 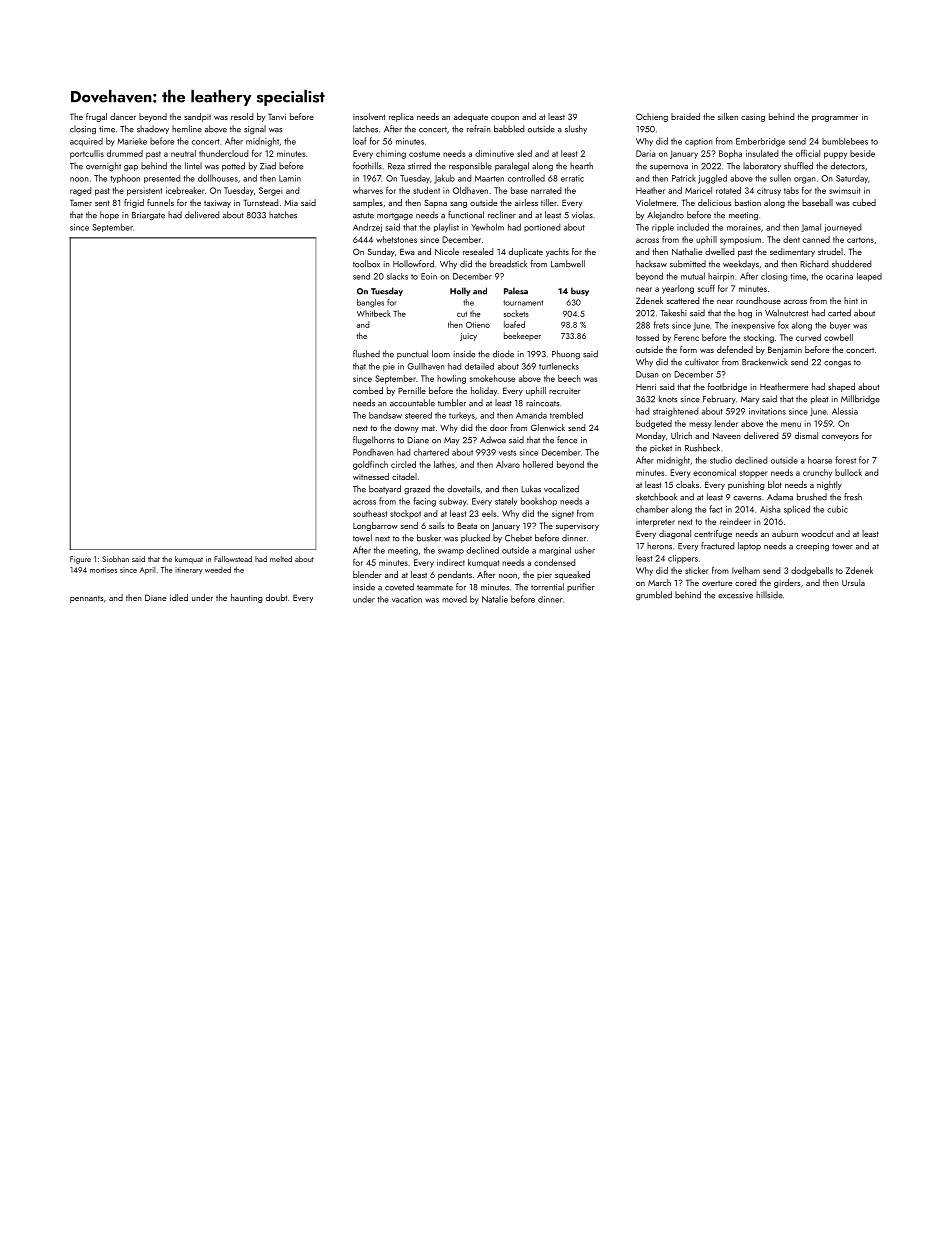 I want to click on coupon, so click(x=505, y=119).
